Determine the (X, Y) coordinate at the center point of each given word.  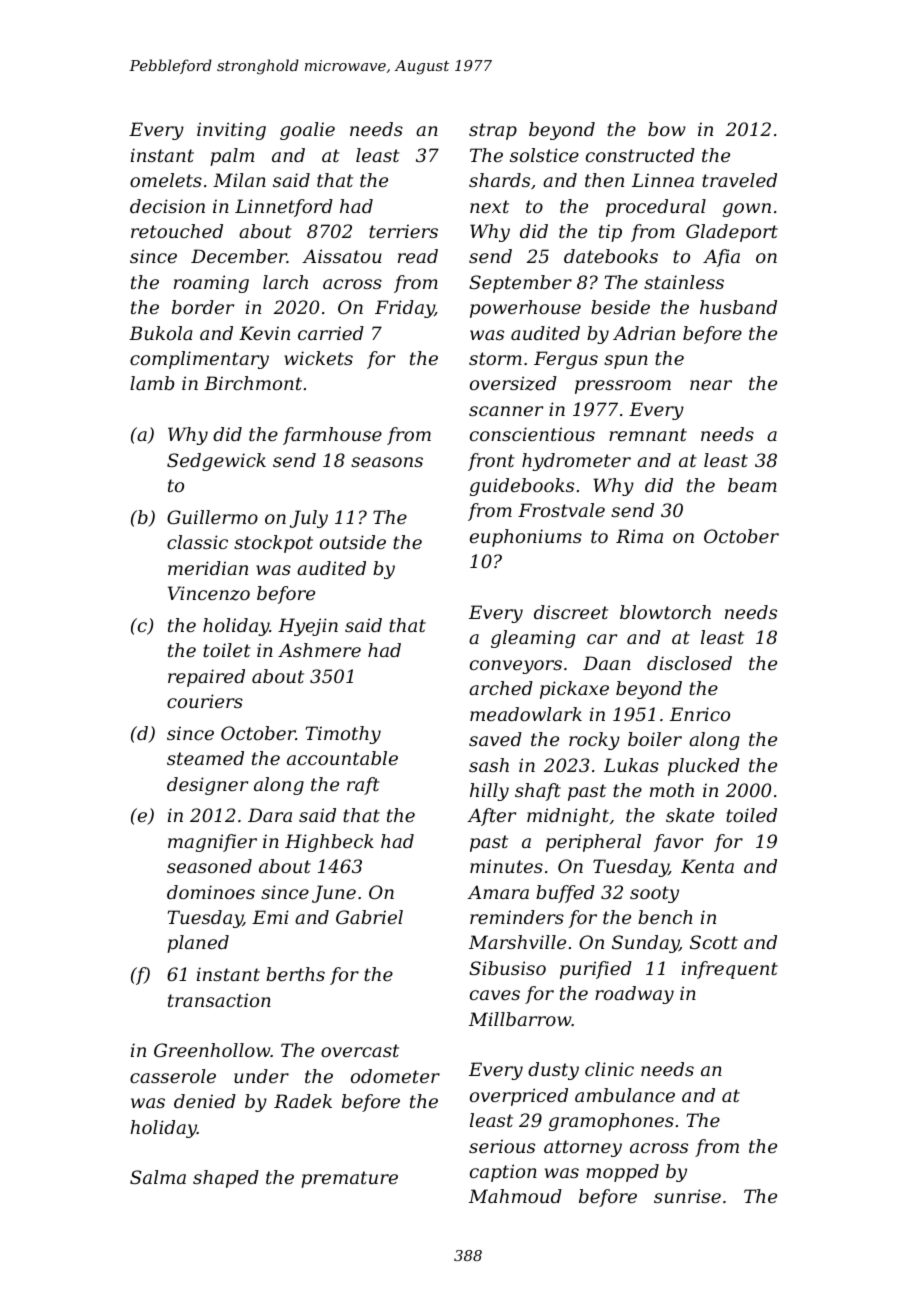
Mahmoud (515, 1196)
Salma (158, 1177)
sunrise (687, 1196)
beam (752, 485)
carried (331, 333)
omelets (166, 180)
